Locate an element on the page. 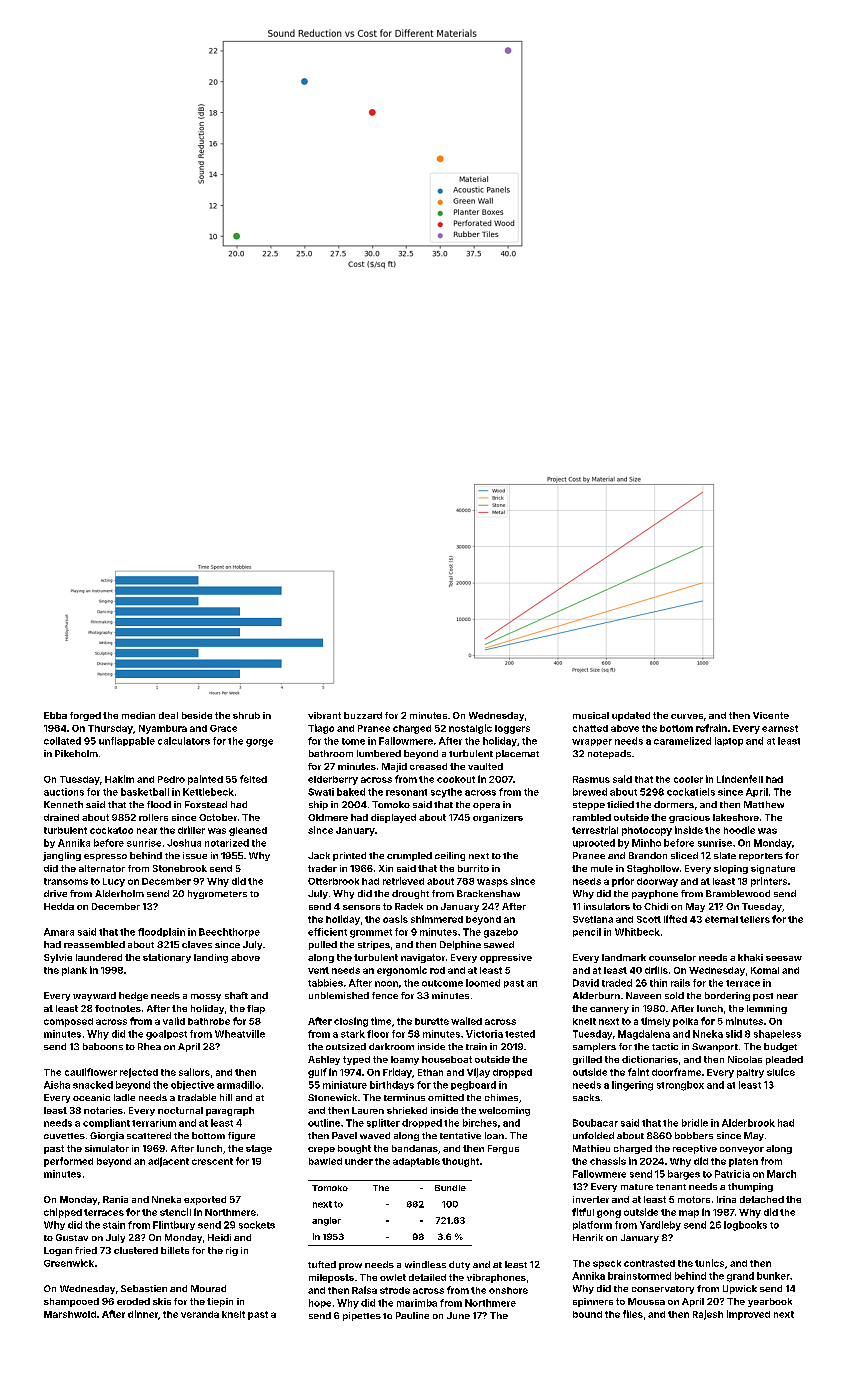  marimba is located at coordinates (417, 1303).
